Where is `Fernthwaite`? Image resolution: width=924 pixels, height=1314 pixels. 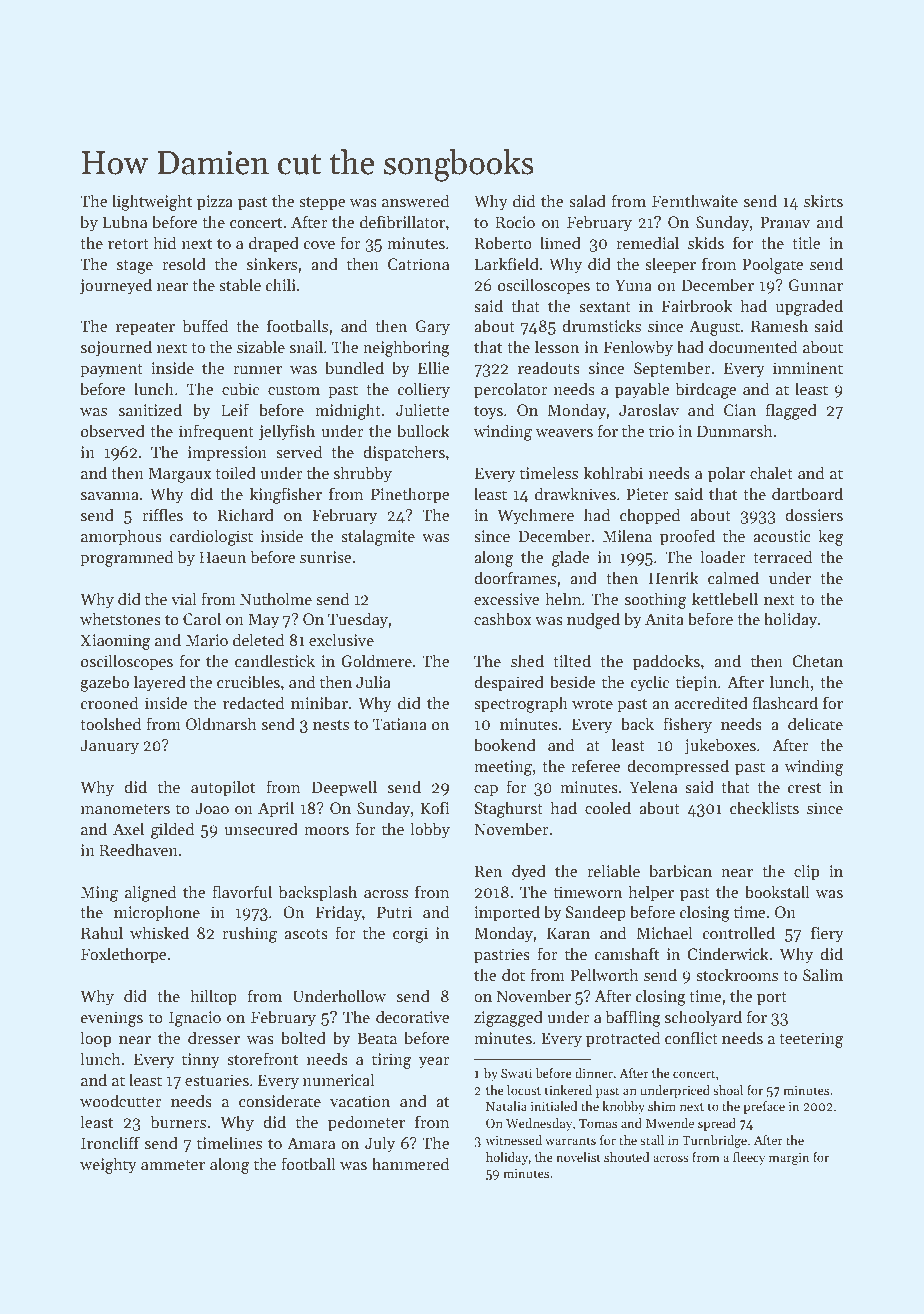 Fernthwaite is located at coordinates (695, 201).
